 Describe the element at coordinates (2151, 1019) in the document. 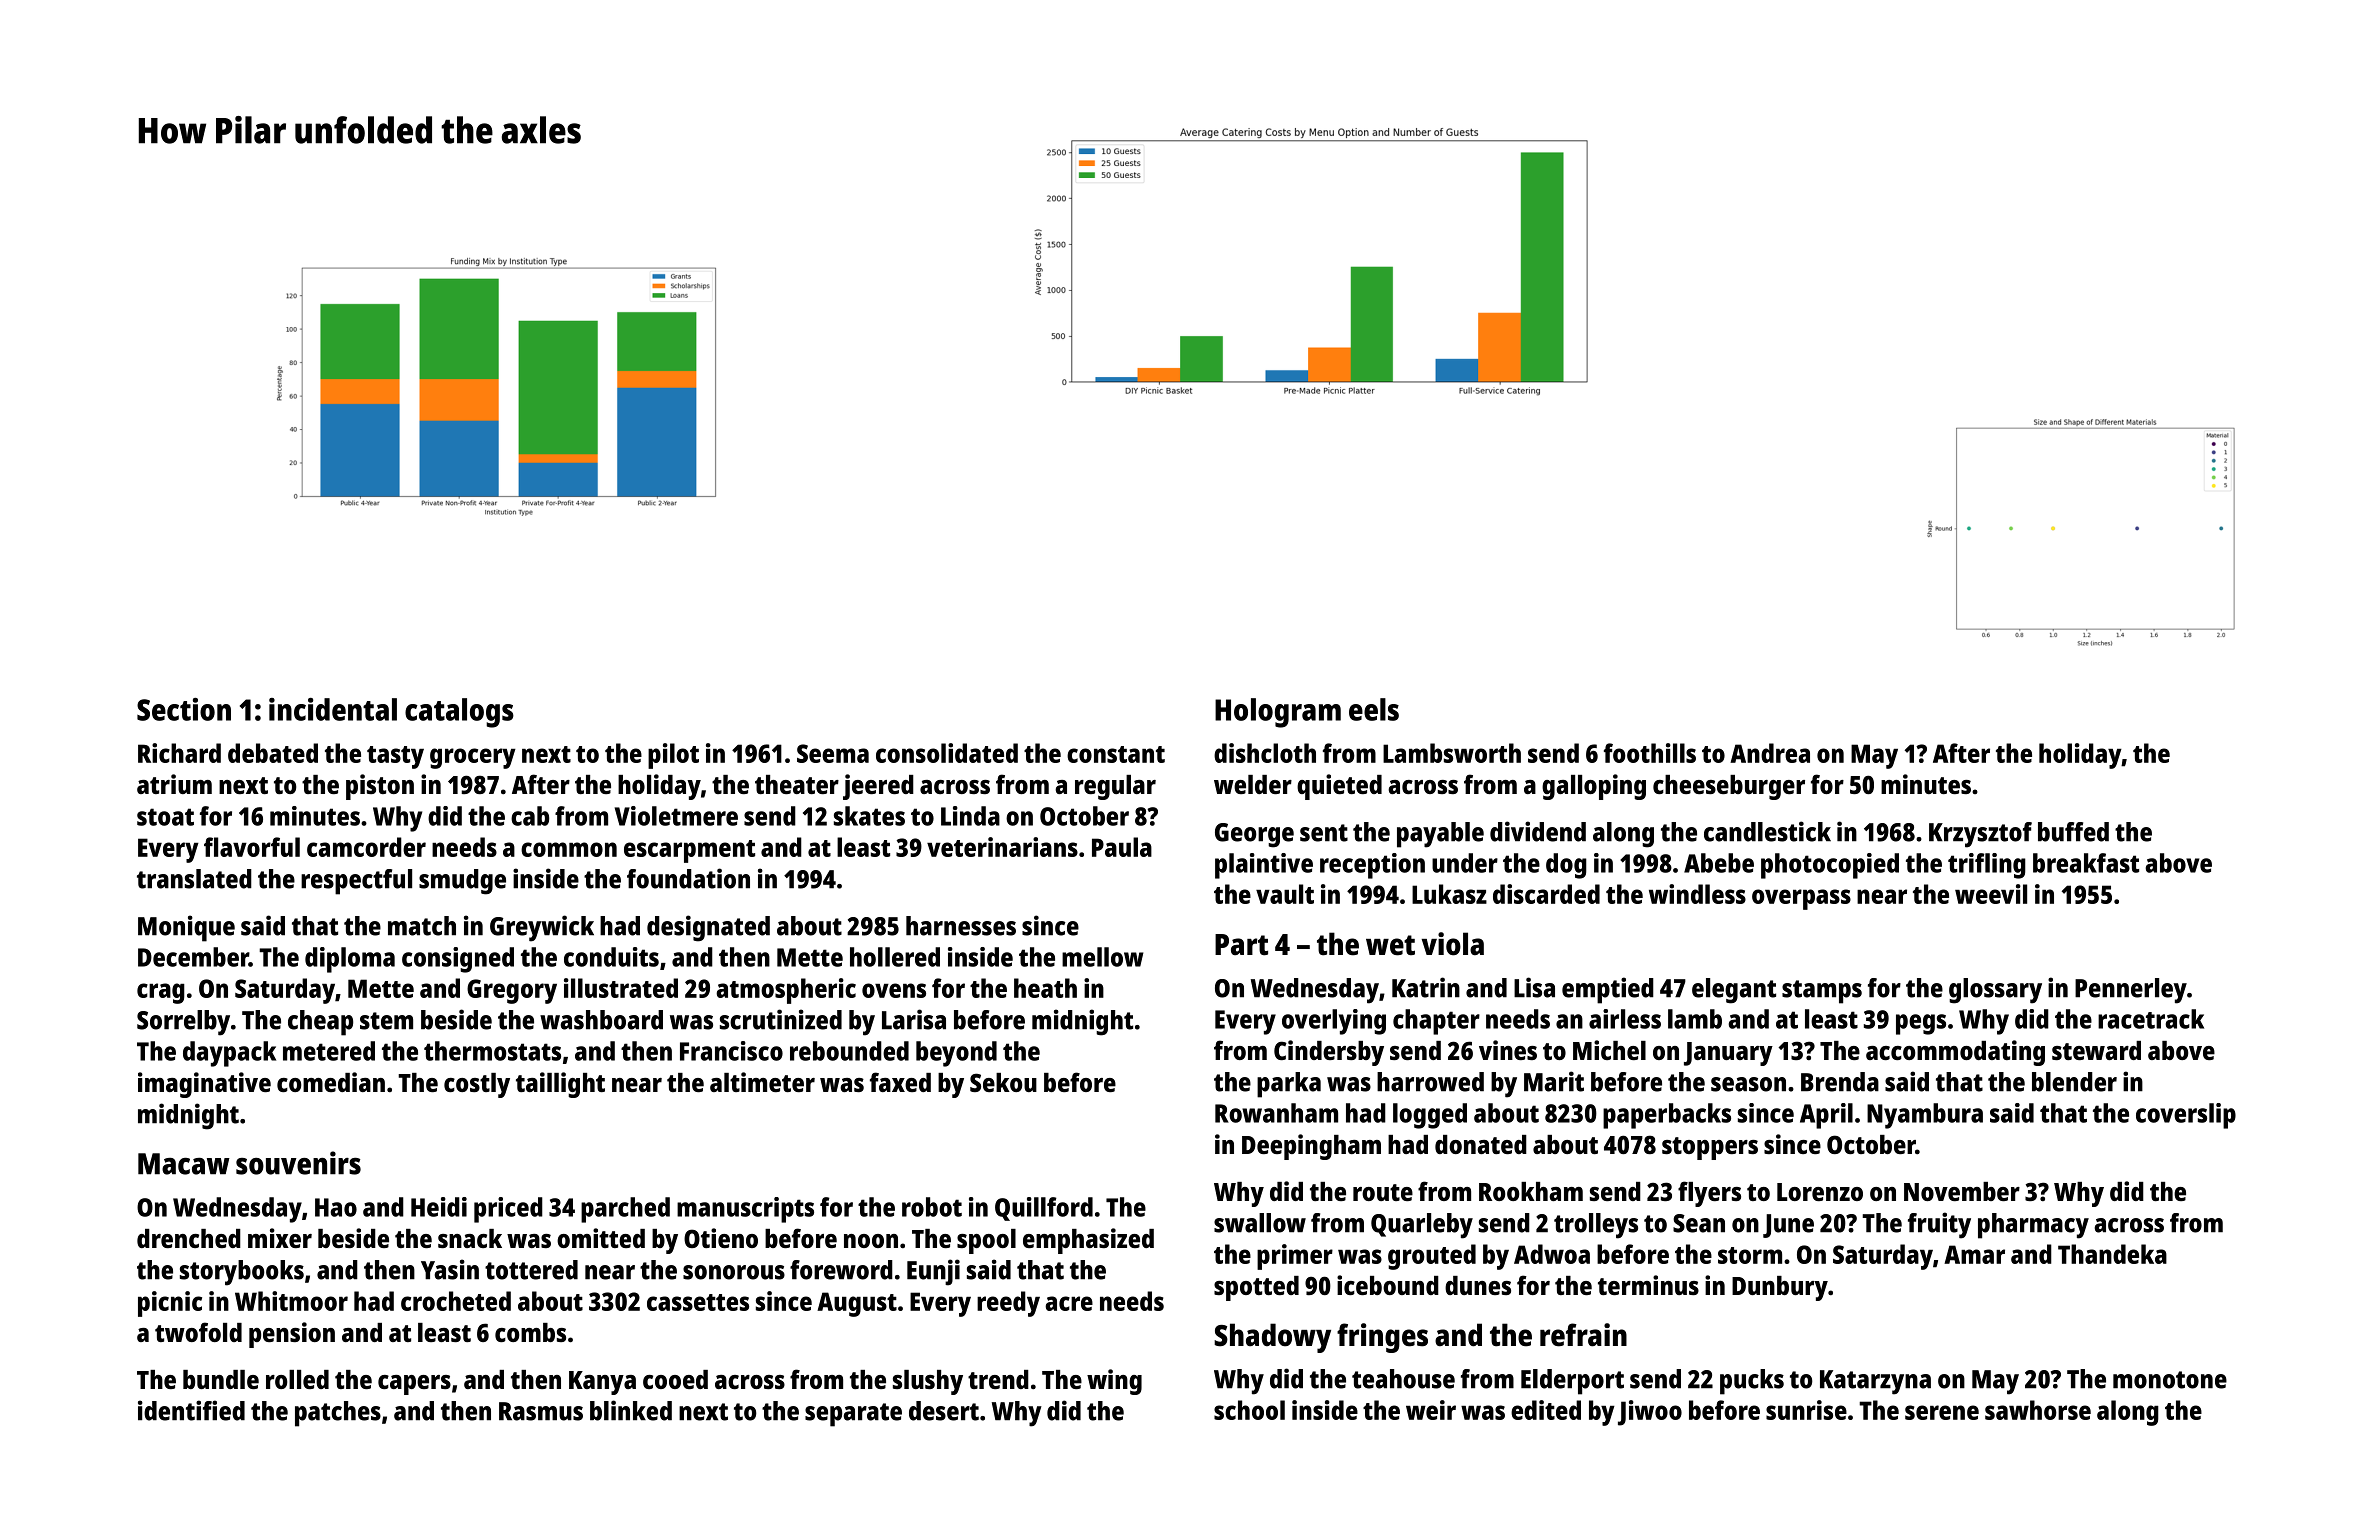

I see `racetrack` at that location.
